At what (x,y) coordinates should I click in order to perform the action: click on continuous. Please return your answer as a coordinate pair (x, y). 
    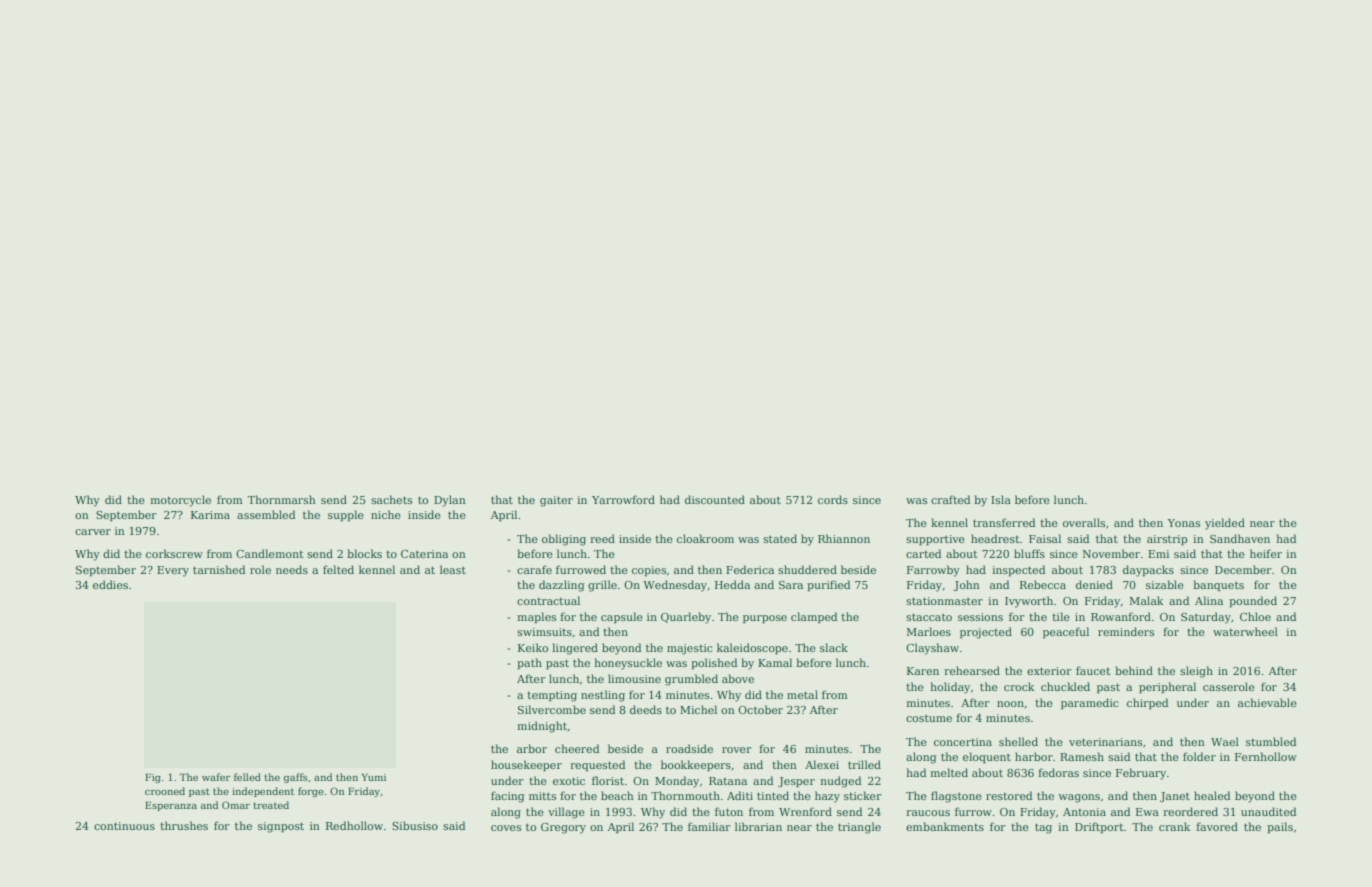
    Looking at the image, I should click on (124, 826).
